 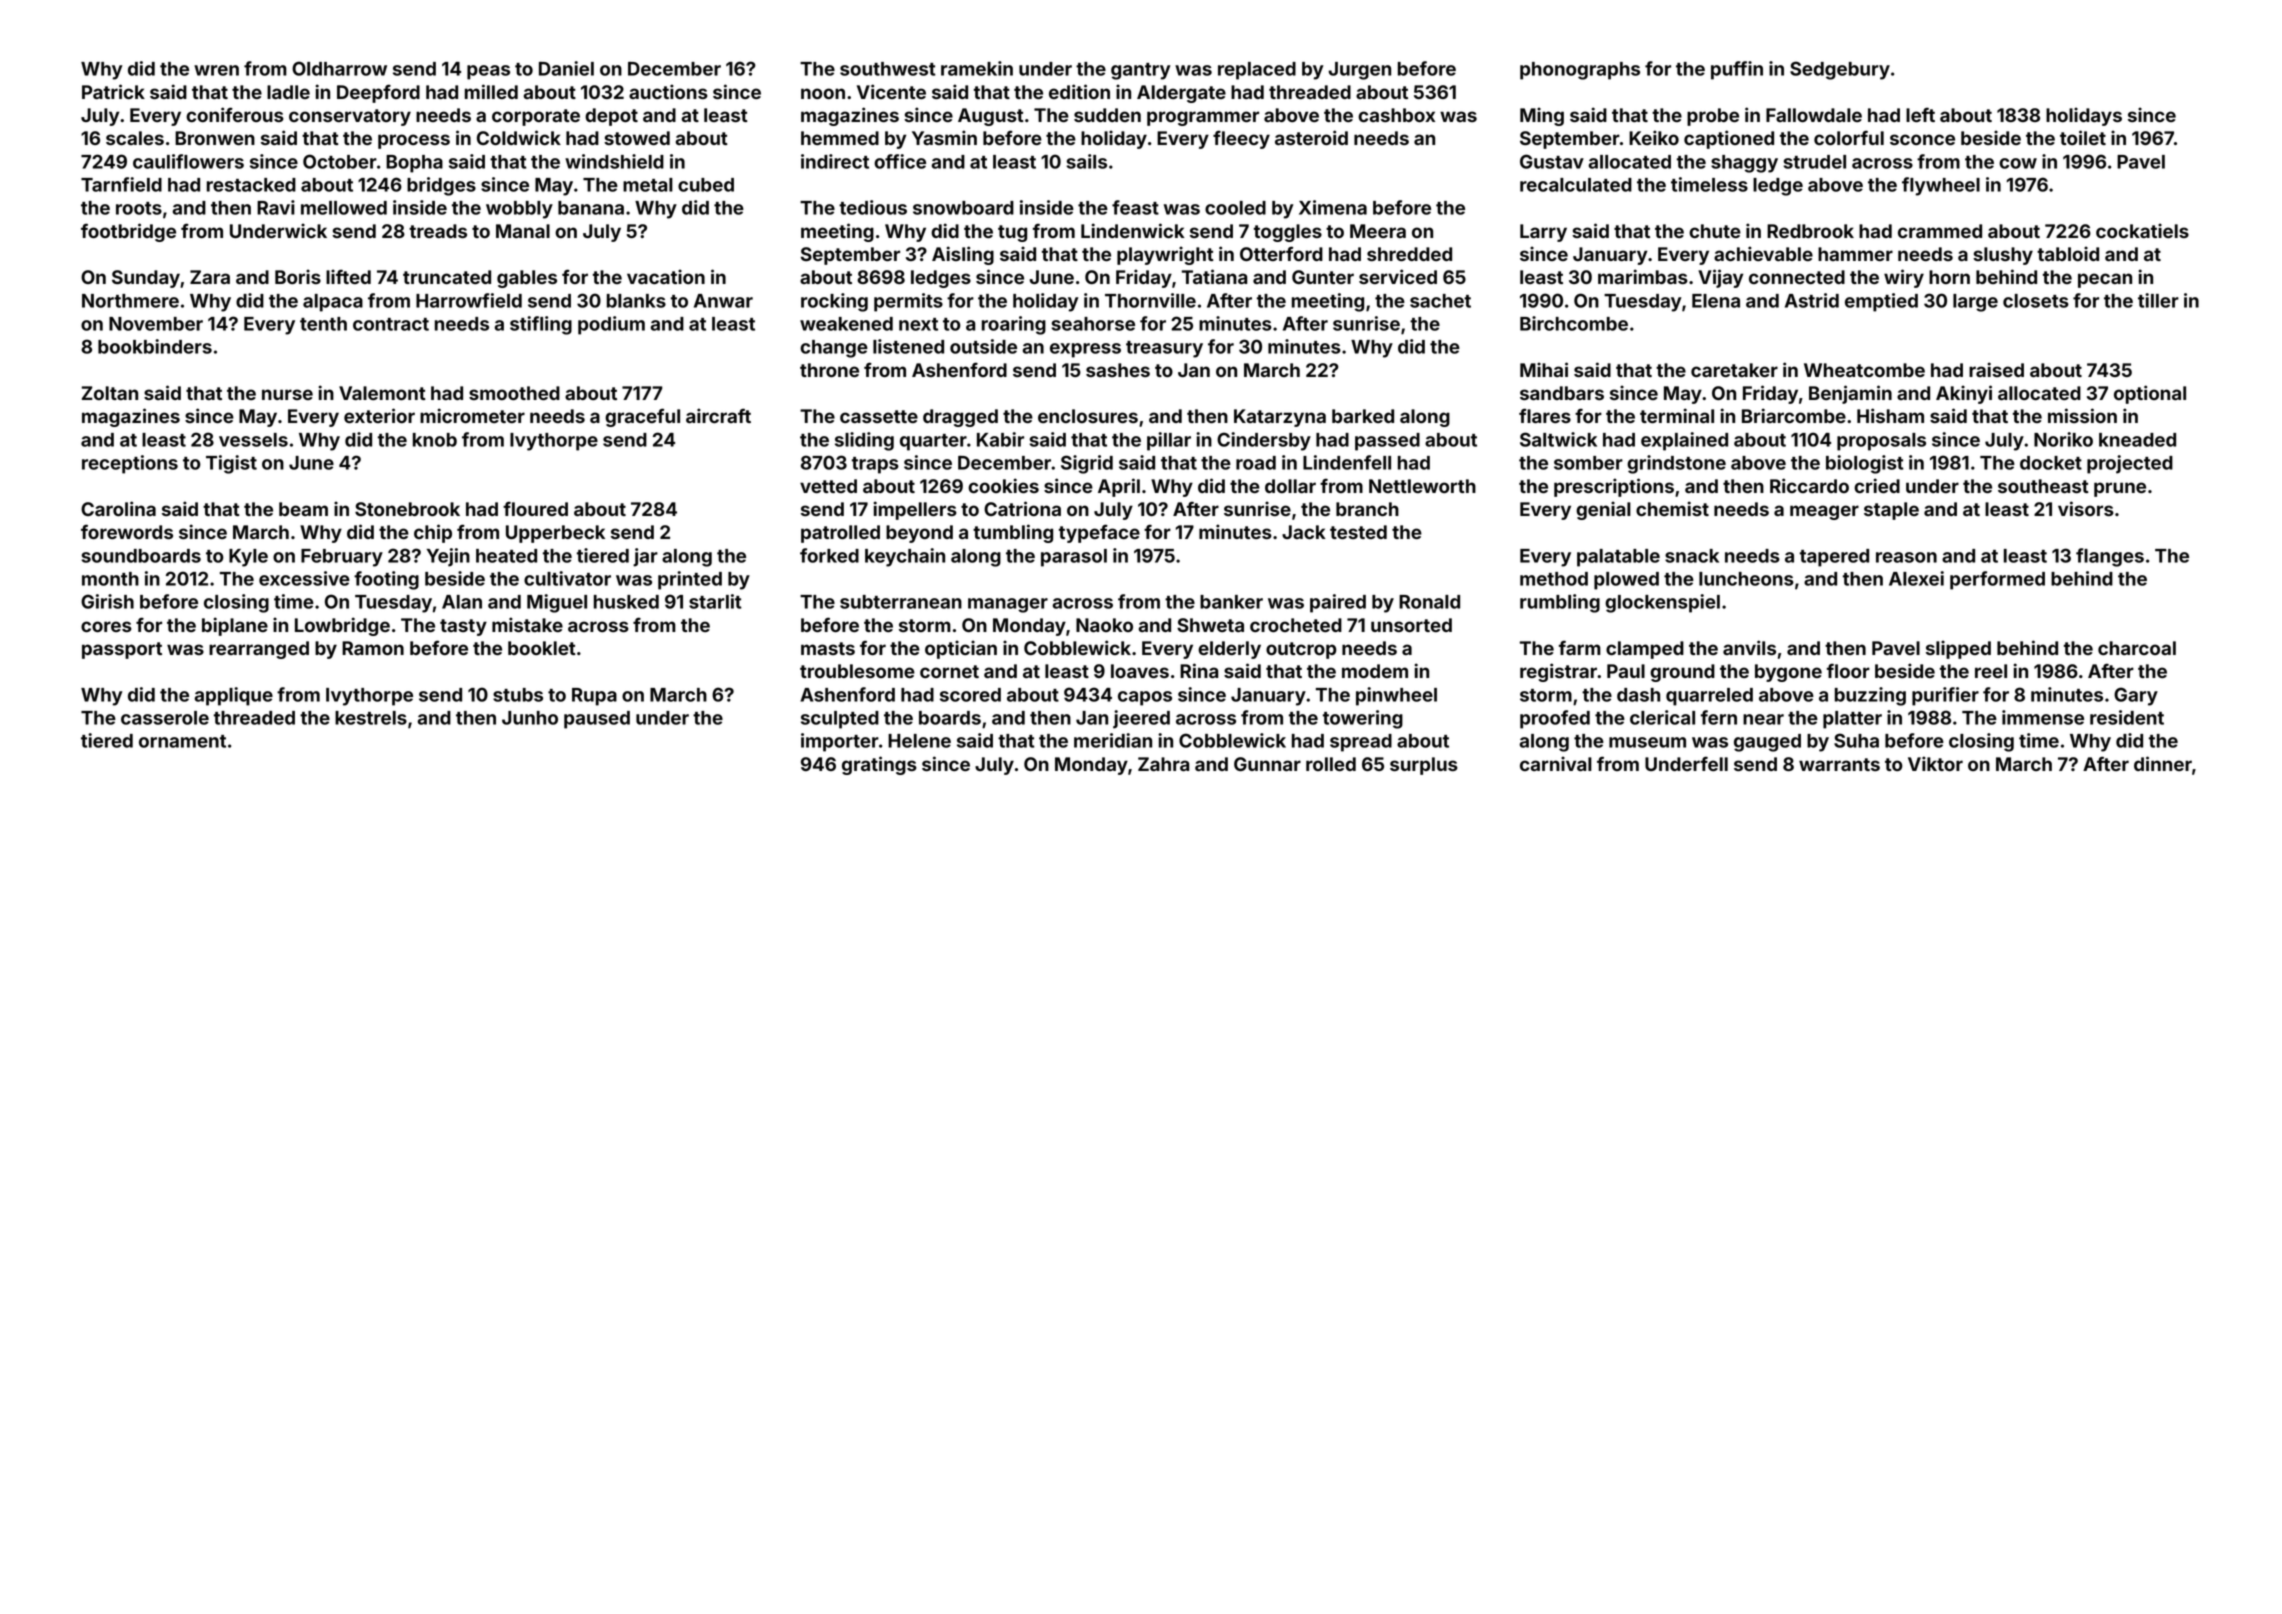 What do you see at coordinates (1614, 487) in the screenshot?
I see `prescriptions` at bounding box center [1614, 487].
